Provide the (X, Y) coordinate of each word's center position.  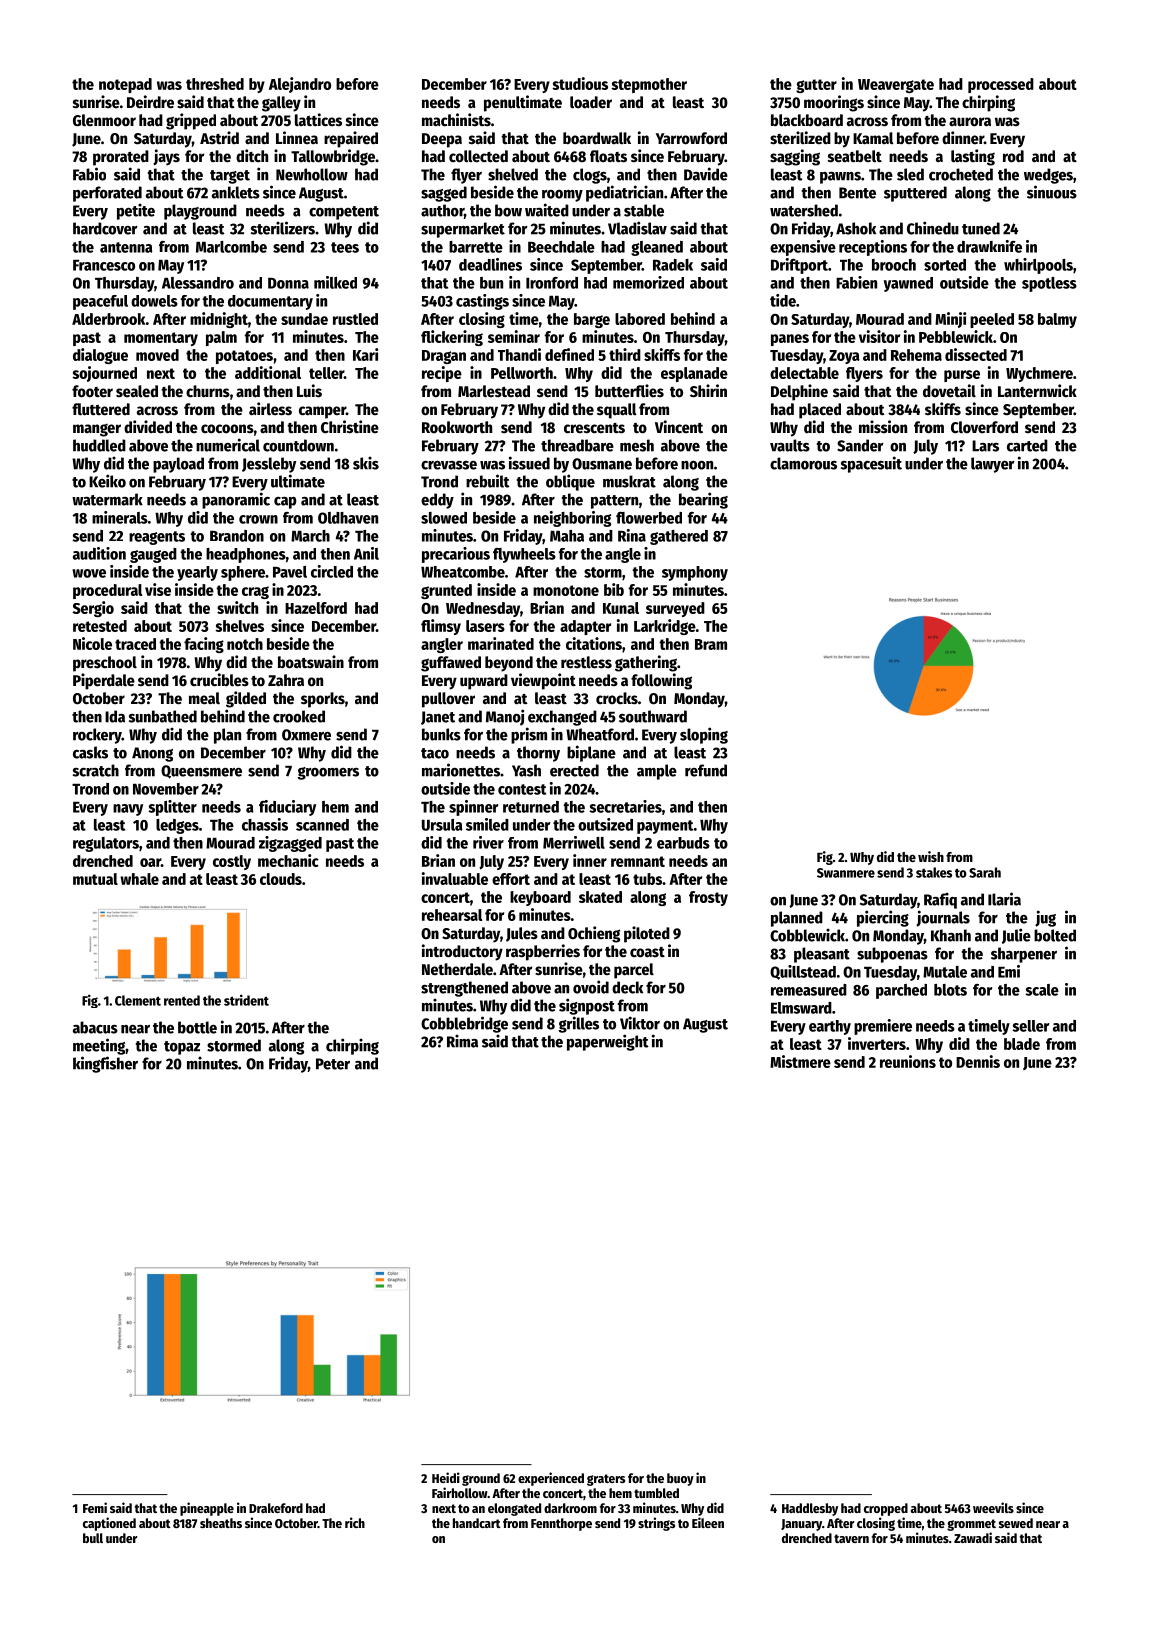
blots (950, 990)
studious (580, 83)
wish (931, 856)
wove (89, 573)
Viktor (640, 1023)
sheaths (221, 1523)
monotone (566, 590)
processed (1001, 85)
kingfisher (105, 1064)
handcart (477, 1523)
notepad (125, 85)
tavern (851, 1538)
